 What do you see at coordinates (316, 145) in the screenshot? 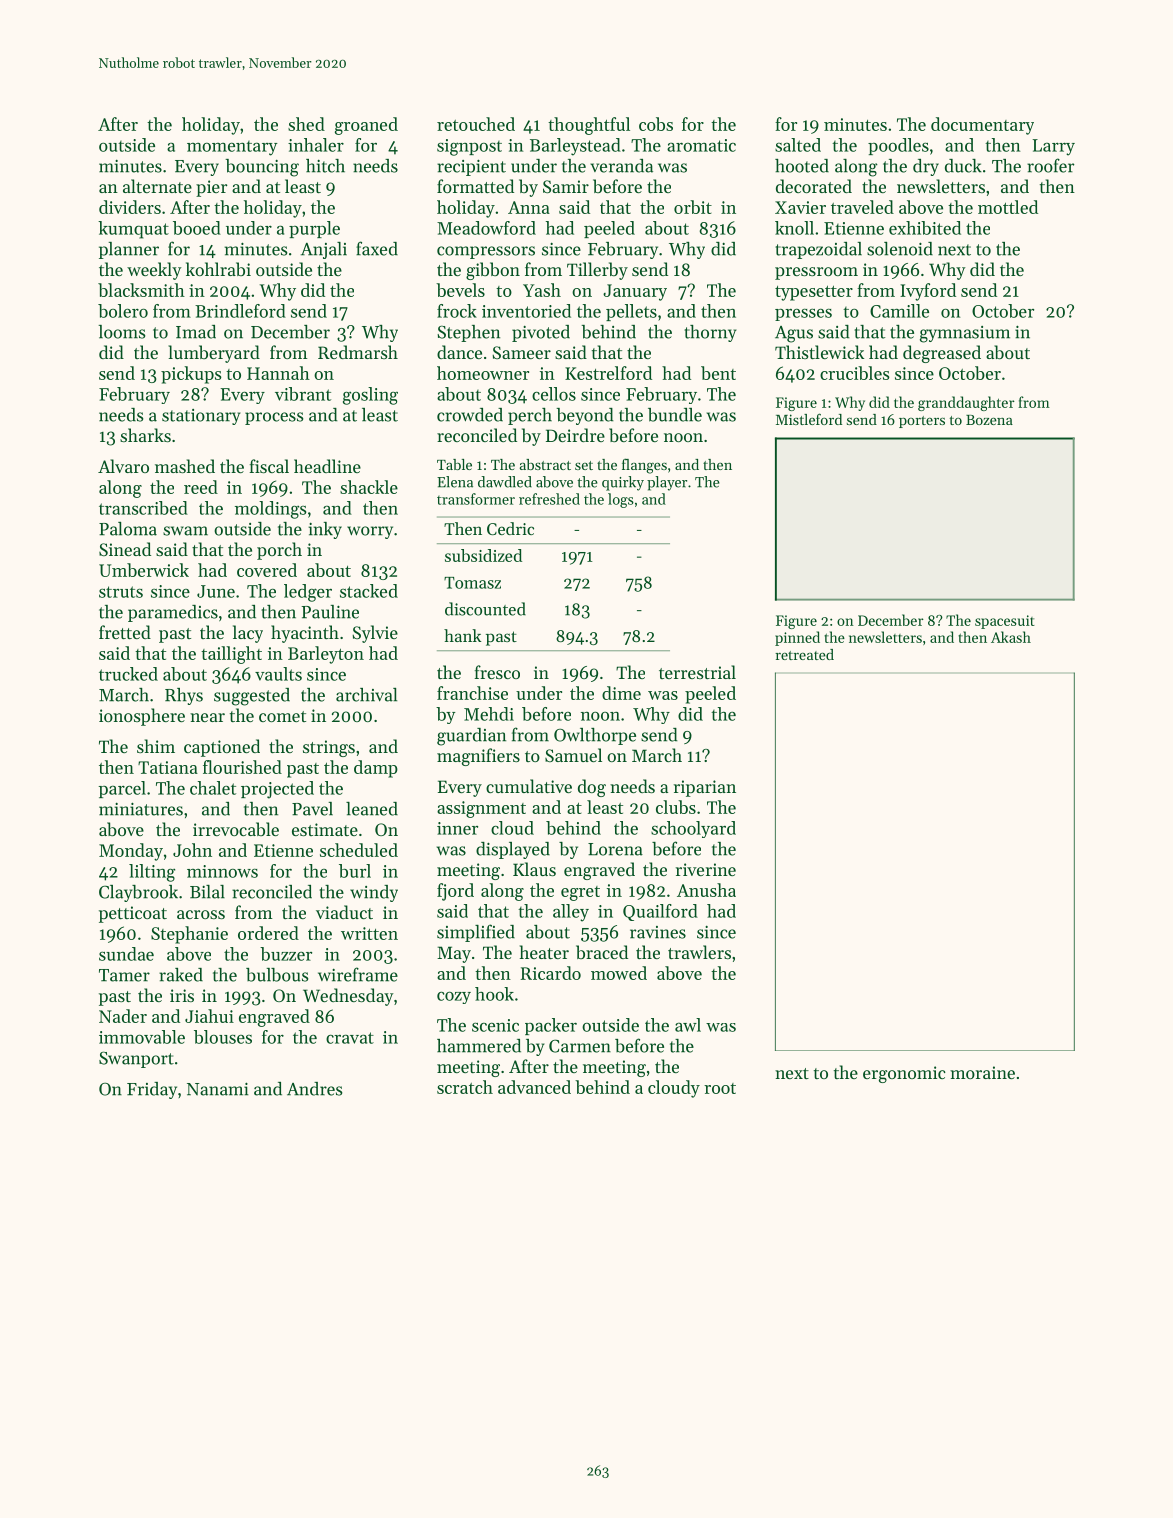
I see `inhaler` at bounding box center [316, 145].
